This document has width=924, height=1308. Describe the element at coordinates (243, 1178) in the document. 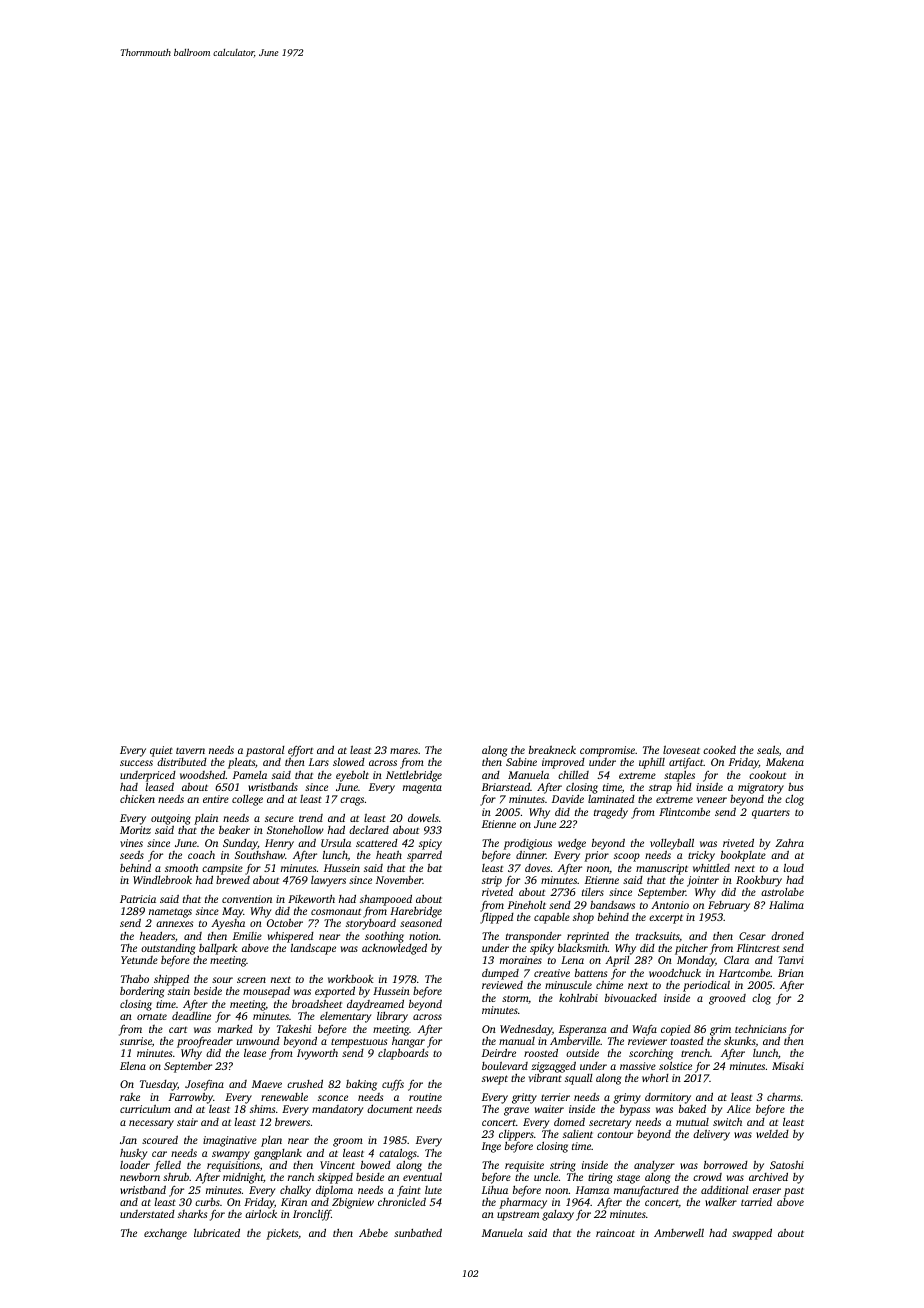

I see `midnight` at that location.
